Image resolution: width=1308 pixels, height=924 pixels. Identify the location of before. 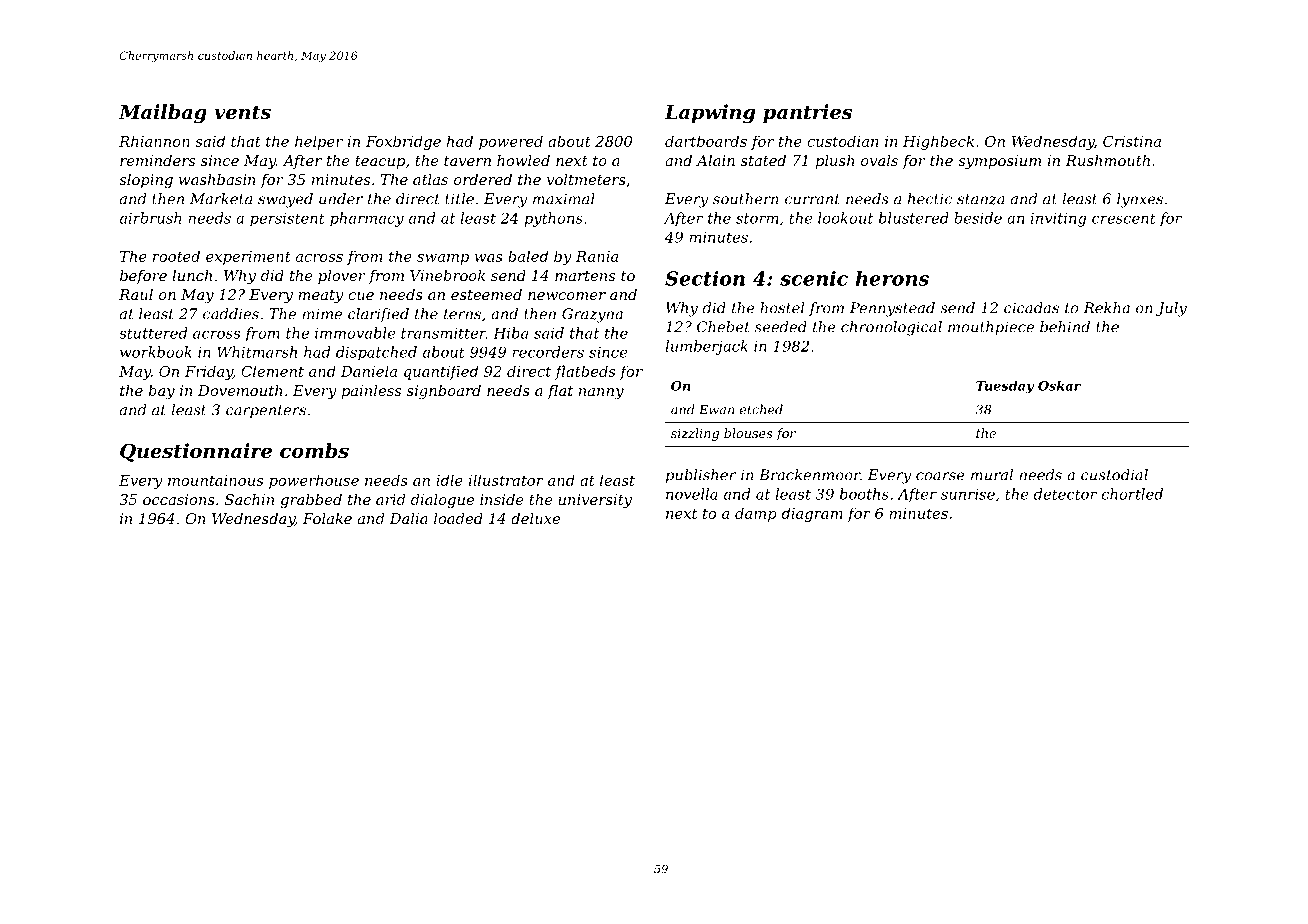
(143, 277).
